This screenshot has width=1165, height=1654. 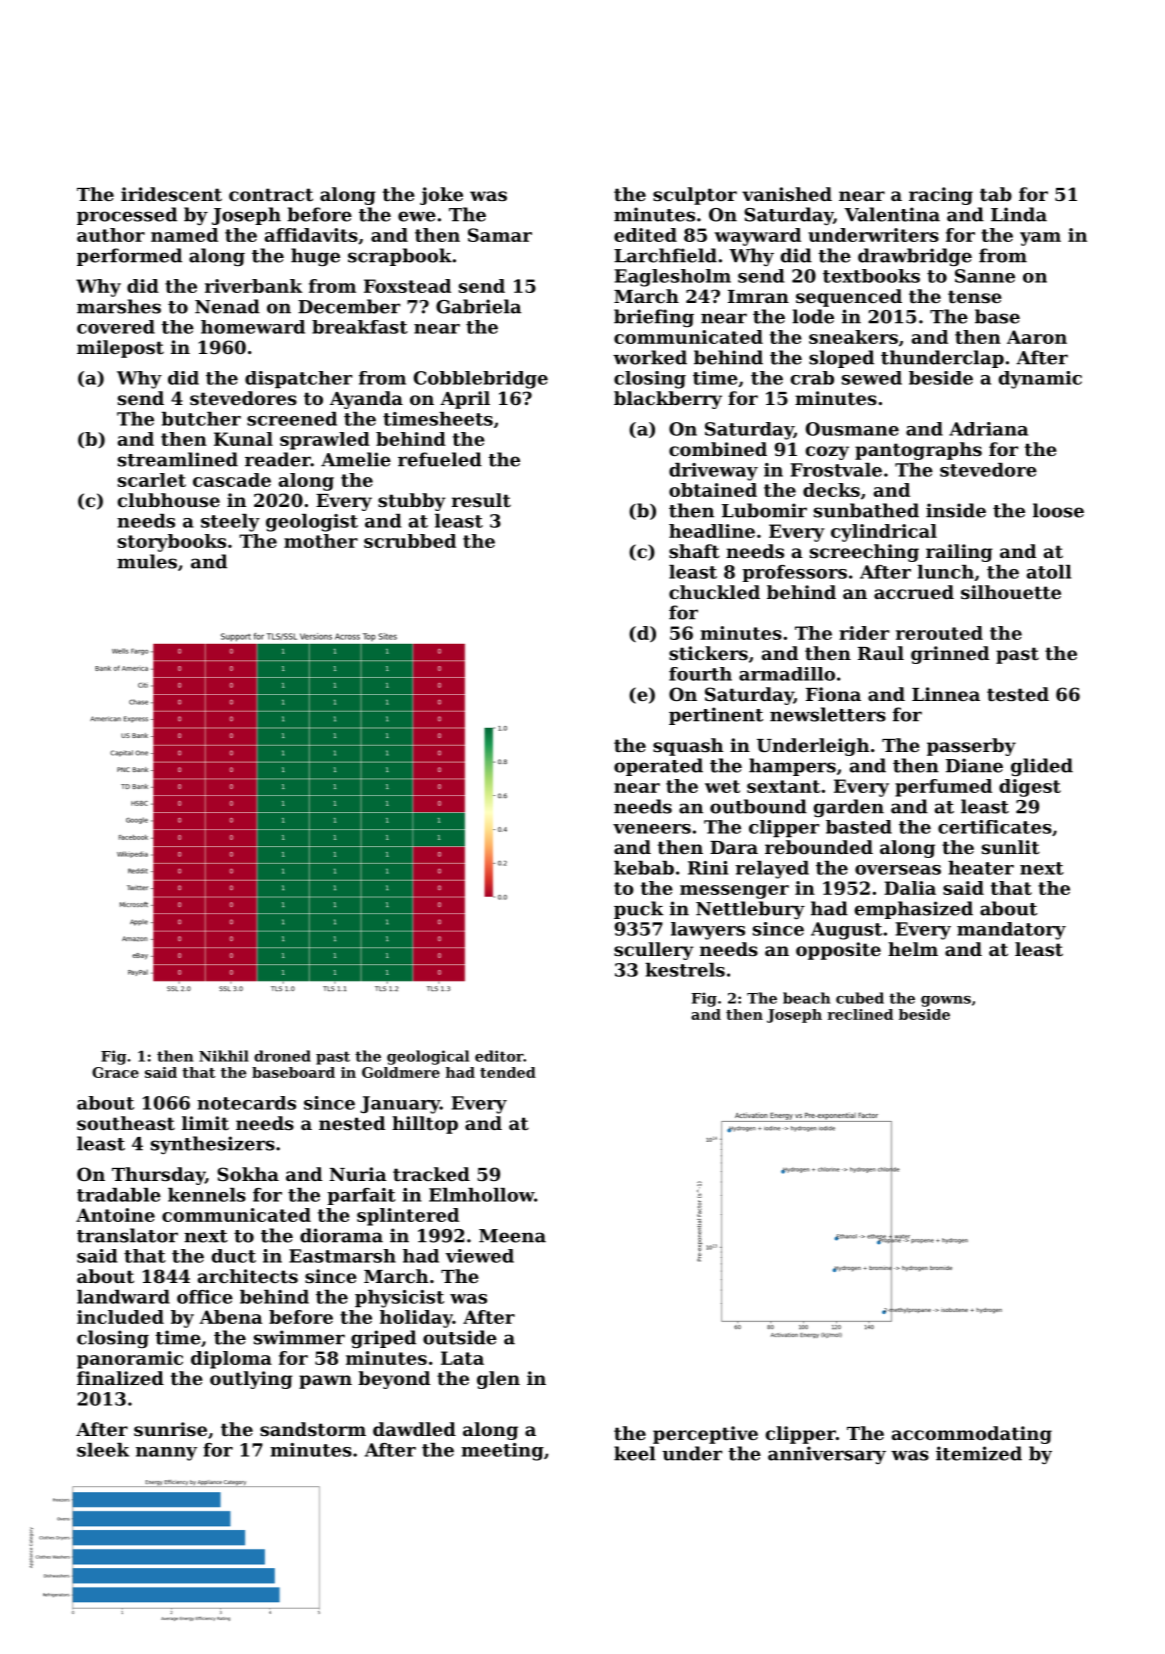 I want to click on kebab, so click(x=644, y=868).
